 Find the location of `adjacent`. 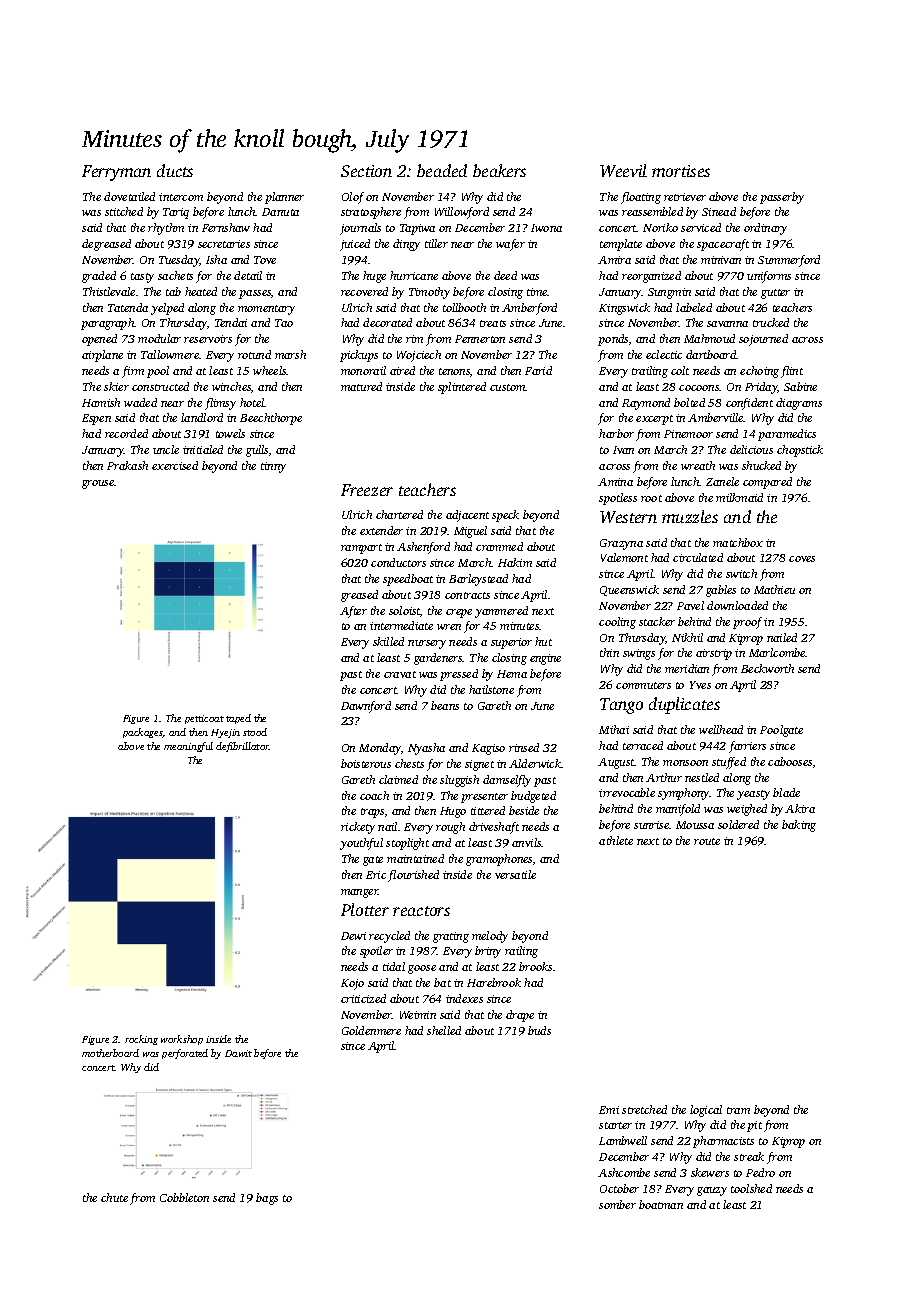

adjacent is located at coordinates (467, 516).
